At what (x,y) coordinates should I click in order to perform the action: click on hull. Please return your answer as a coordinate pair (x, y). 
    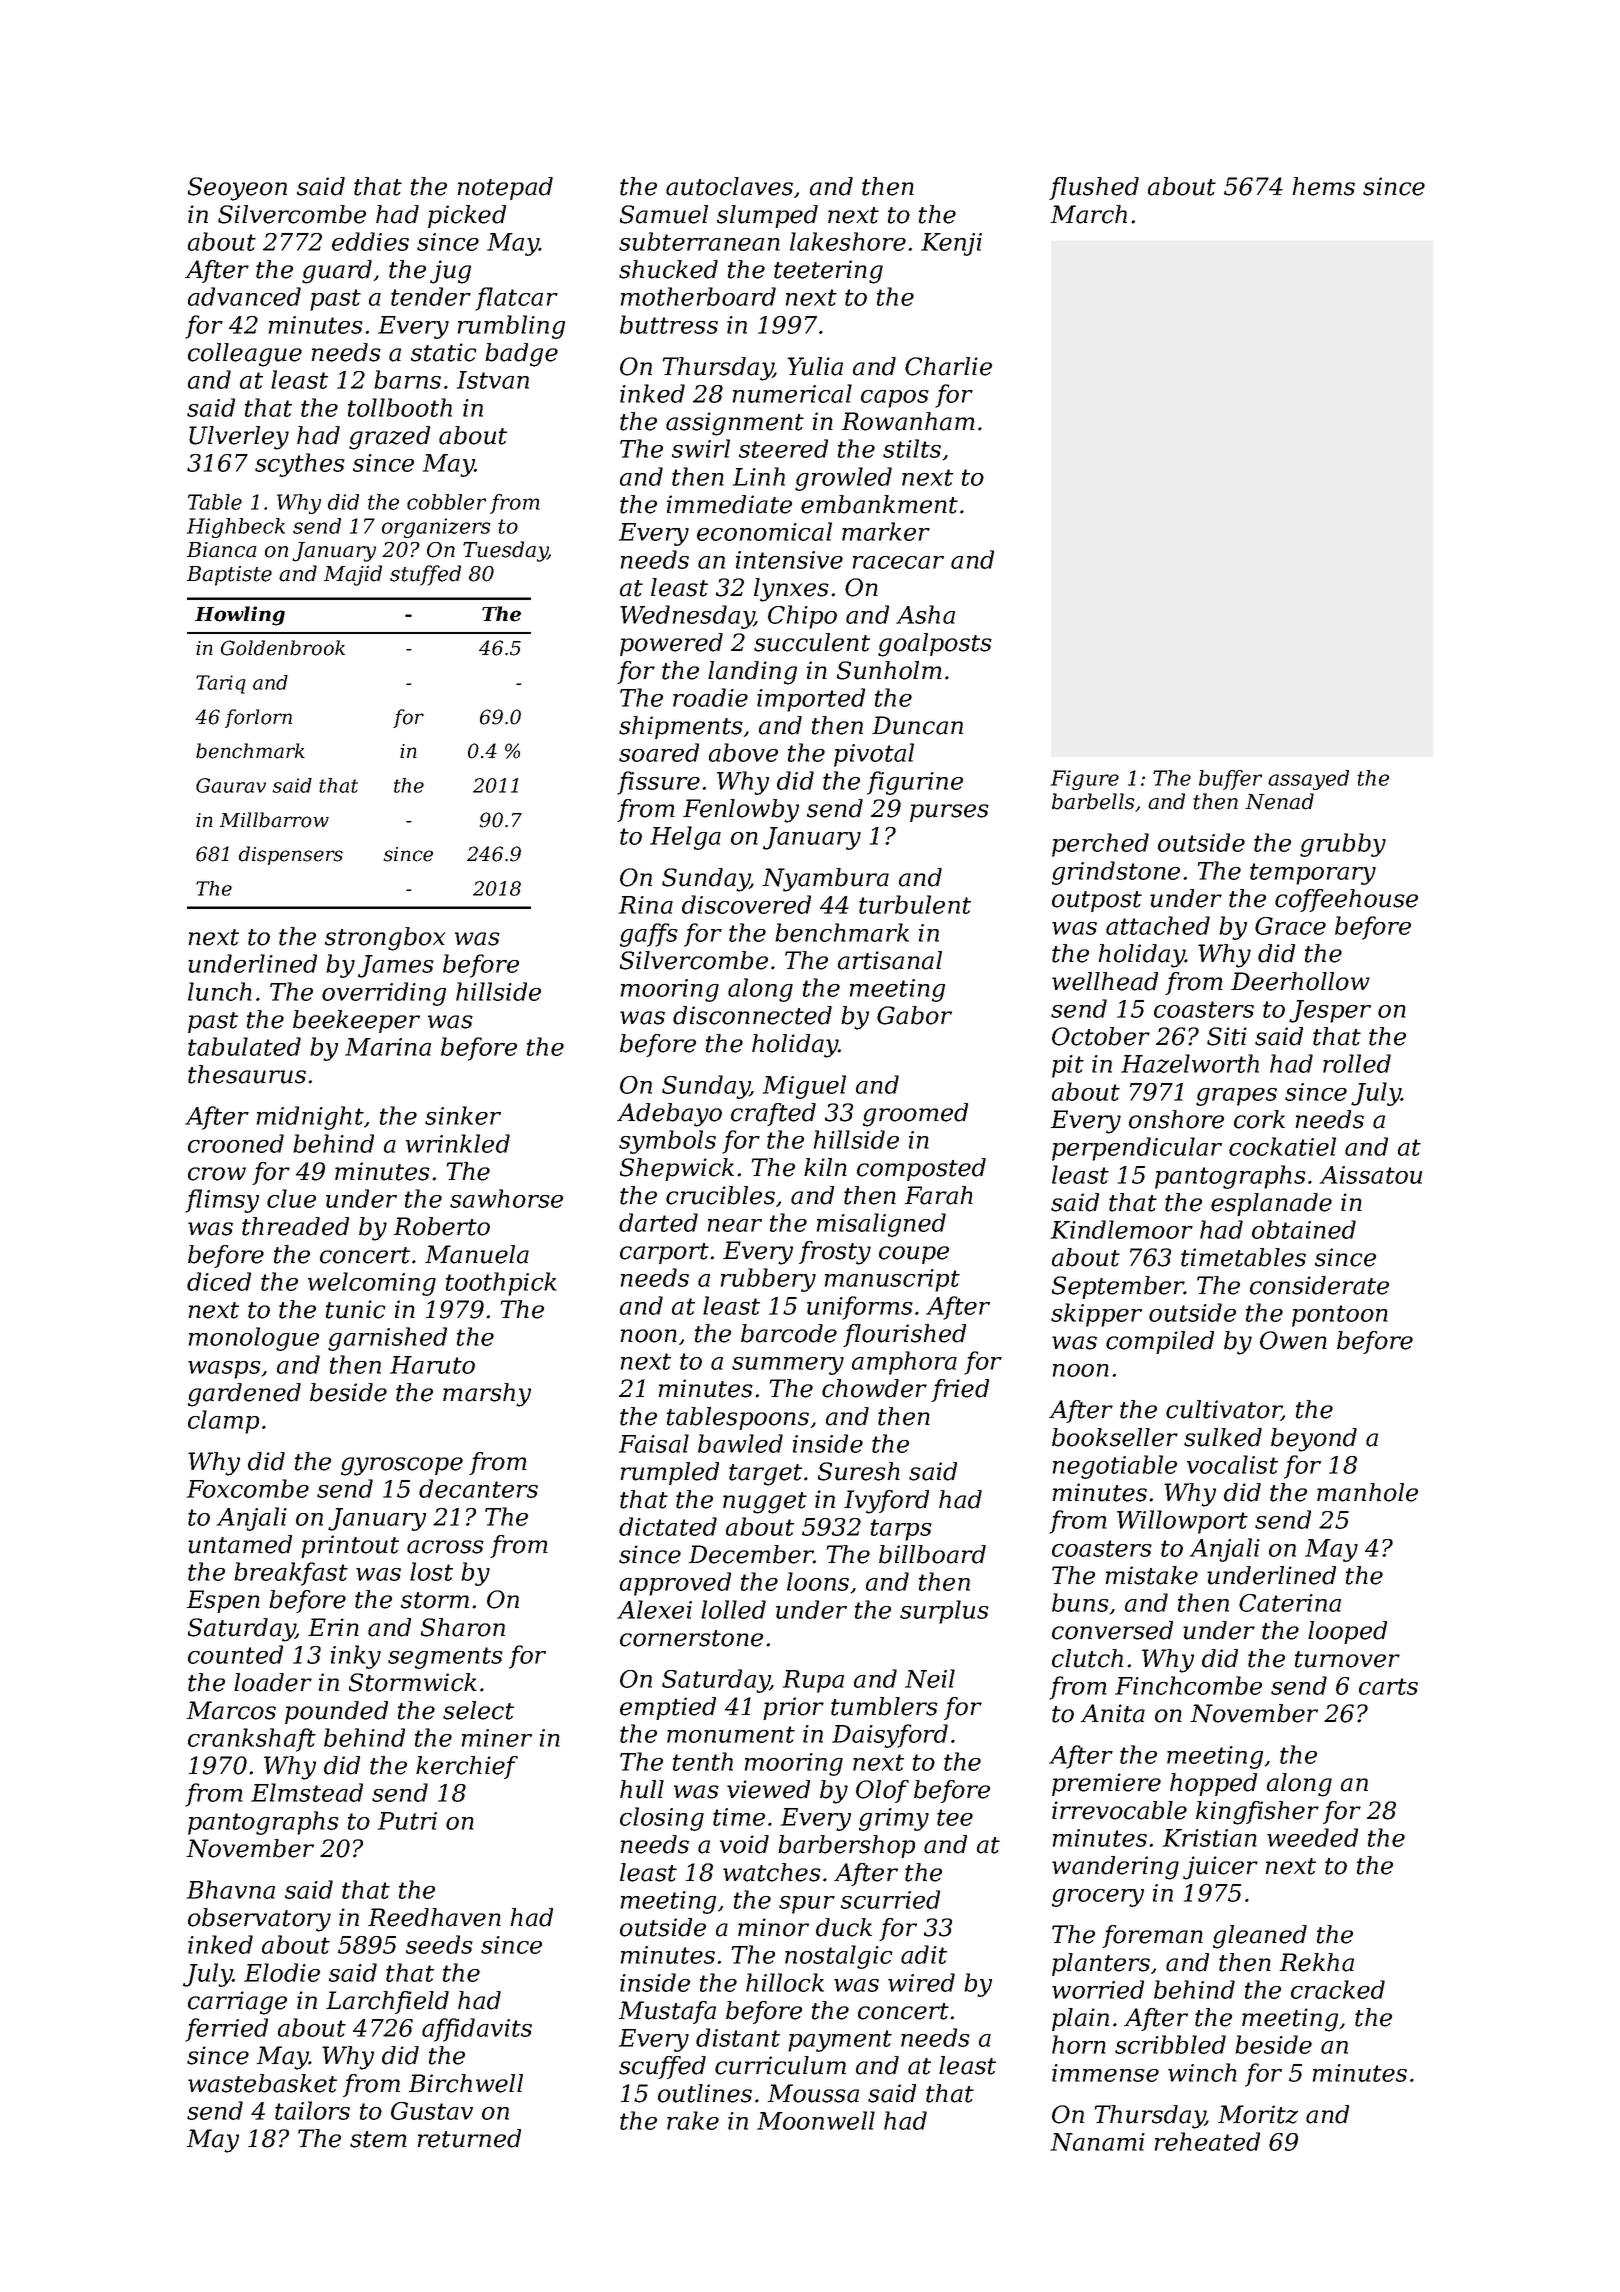
    Looking at the image, I should click on (642, 1789).
